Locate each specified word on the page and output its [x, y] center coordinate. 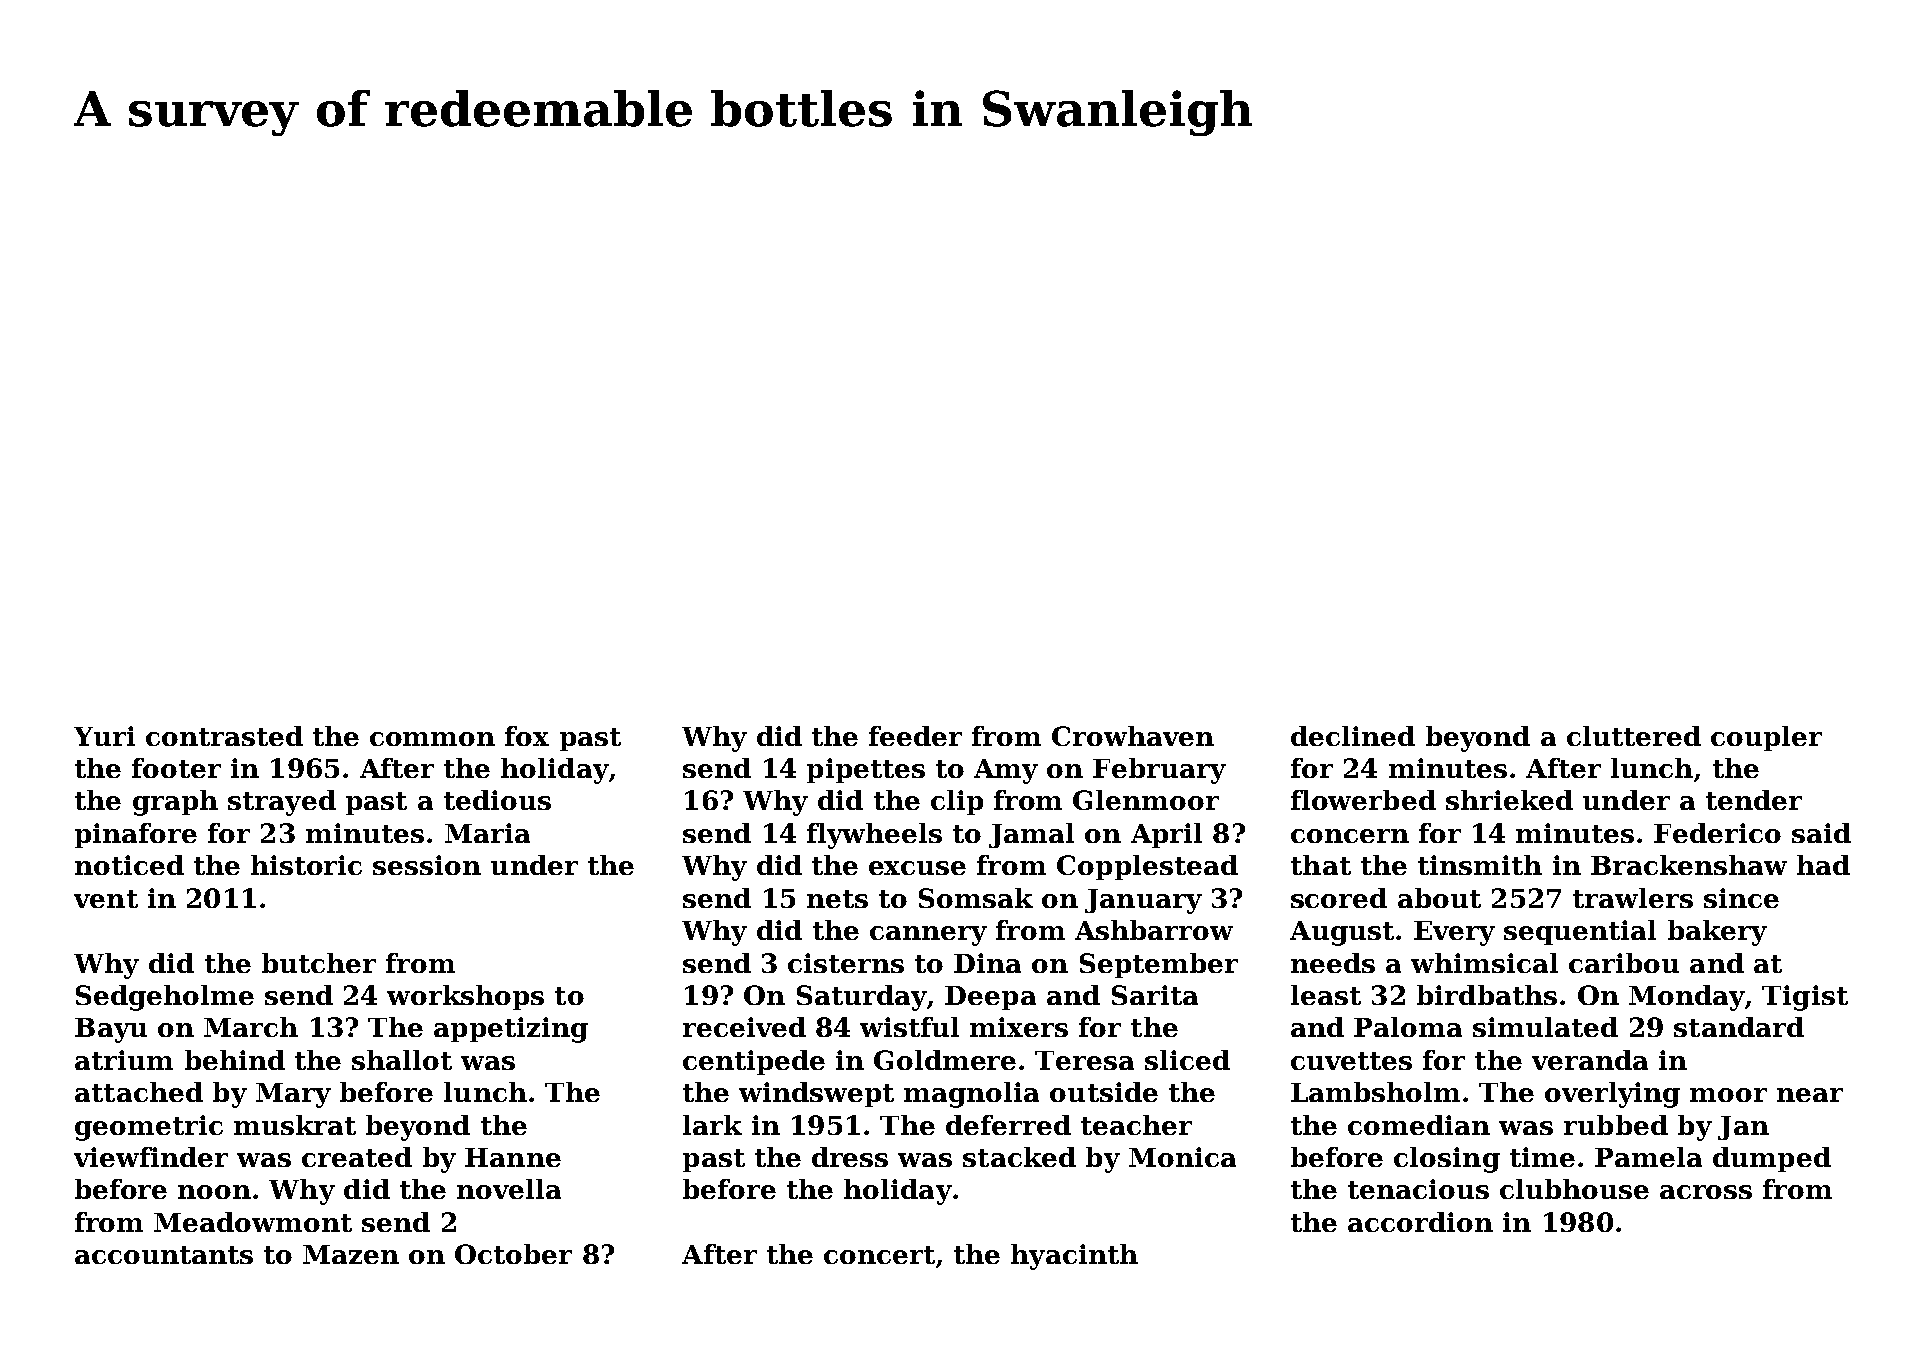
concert [879, 1255]
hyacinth [1074, 1257]
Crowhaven [1133, 736]
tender [1754, 800]
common [432, 739]
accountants [164, 1255]
